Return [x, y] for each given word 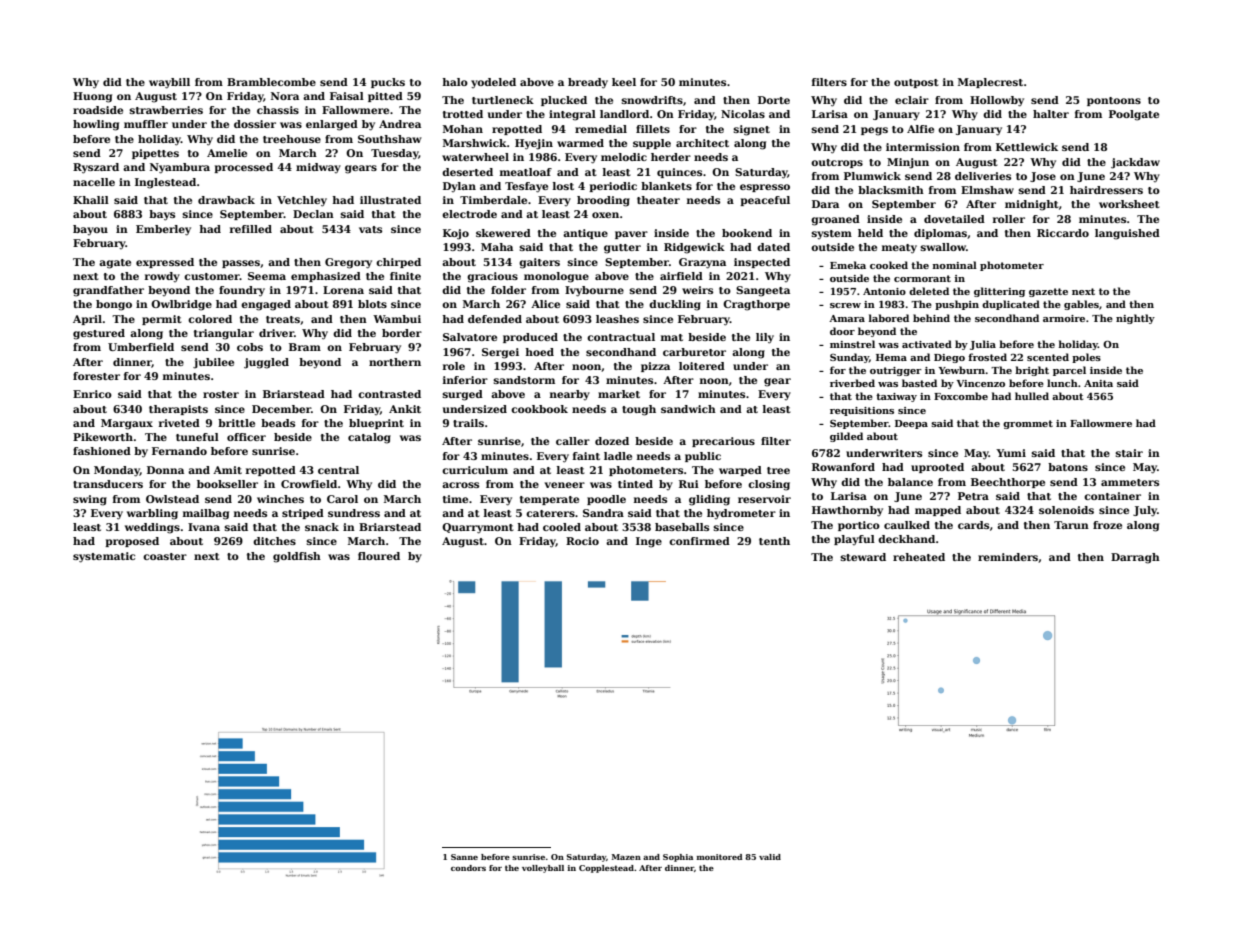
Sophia [678, 858]
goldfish [297, 557]
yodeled [493, 83]
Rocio [582, 541]
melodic [624, 157]
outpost [916, 83]
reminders [1008, 557]
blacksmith [891, 190]
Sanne [464, 857]
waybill [169, 83]
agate [115, 264]
